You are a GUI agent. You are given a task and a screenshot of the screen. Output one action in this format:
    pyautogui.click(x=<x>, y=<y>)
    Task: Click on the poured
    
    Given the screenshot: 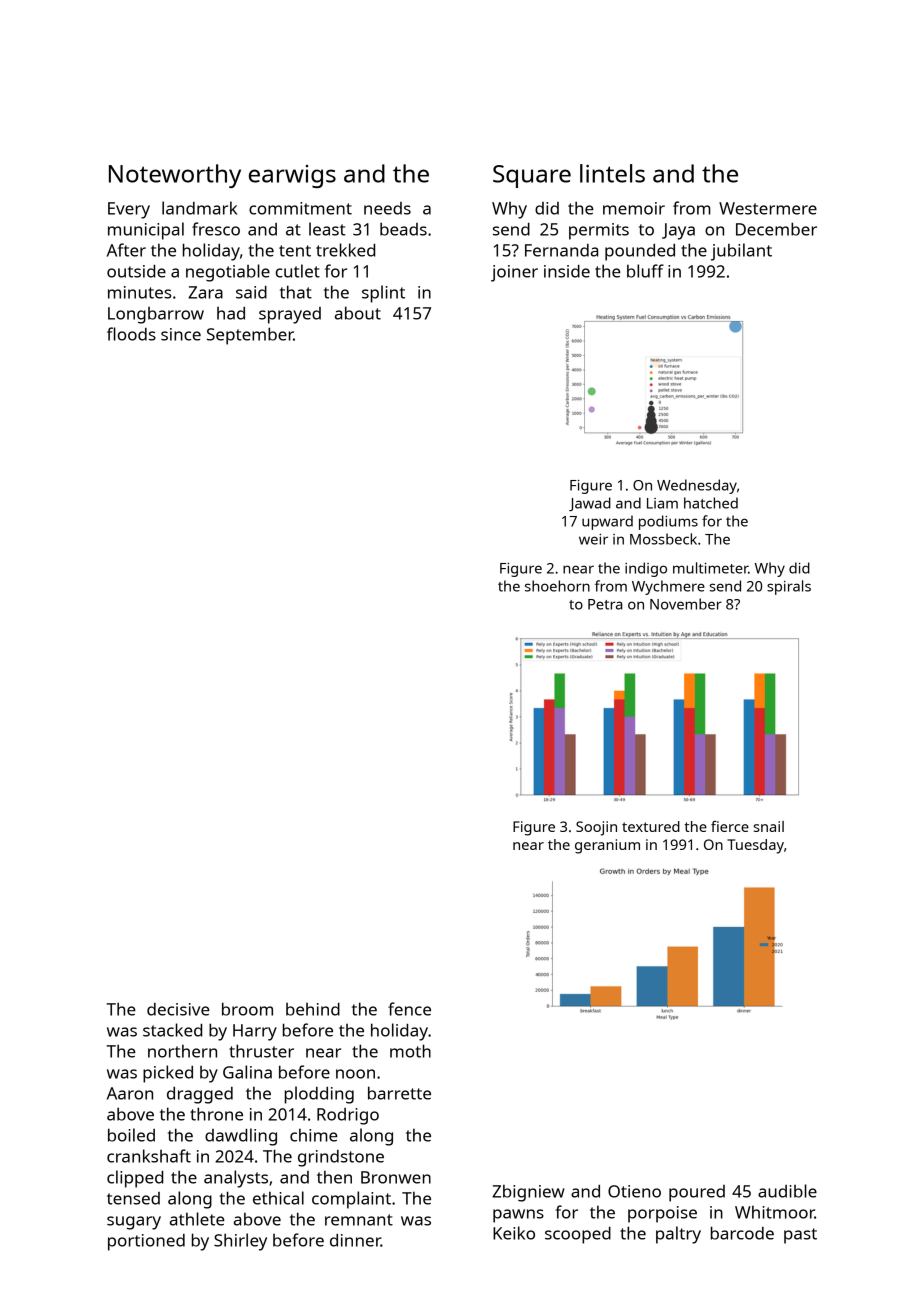 What is the action you would take?
    pyautogui.click(x=697, y=1193)
